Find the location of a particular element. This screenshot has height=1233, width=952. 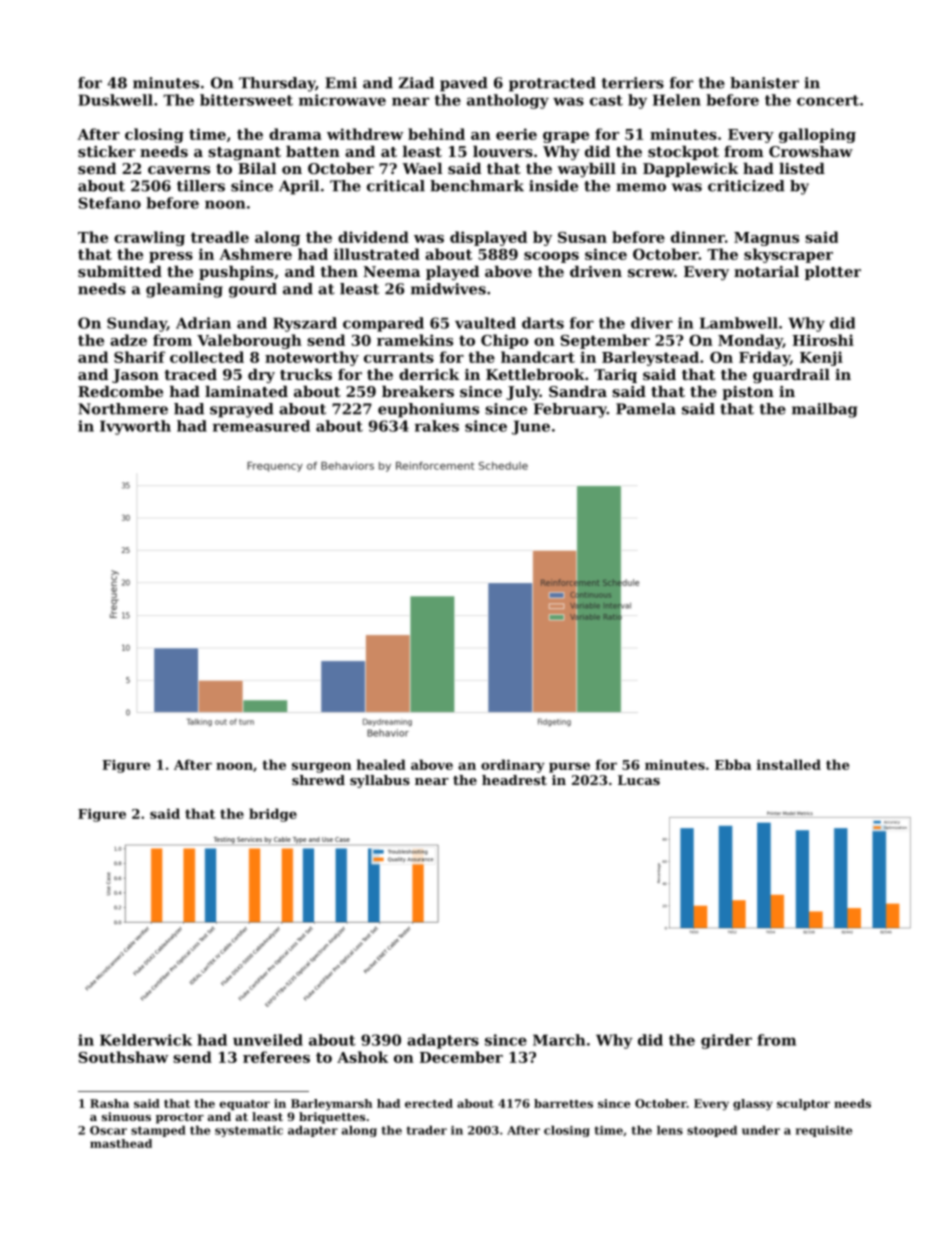

bittersweet is located at coordinates (246, 100).
